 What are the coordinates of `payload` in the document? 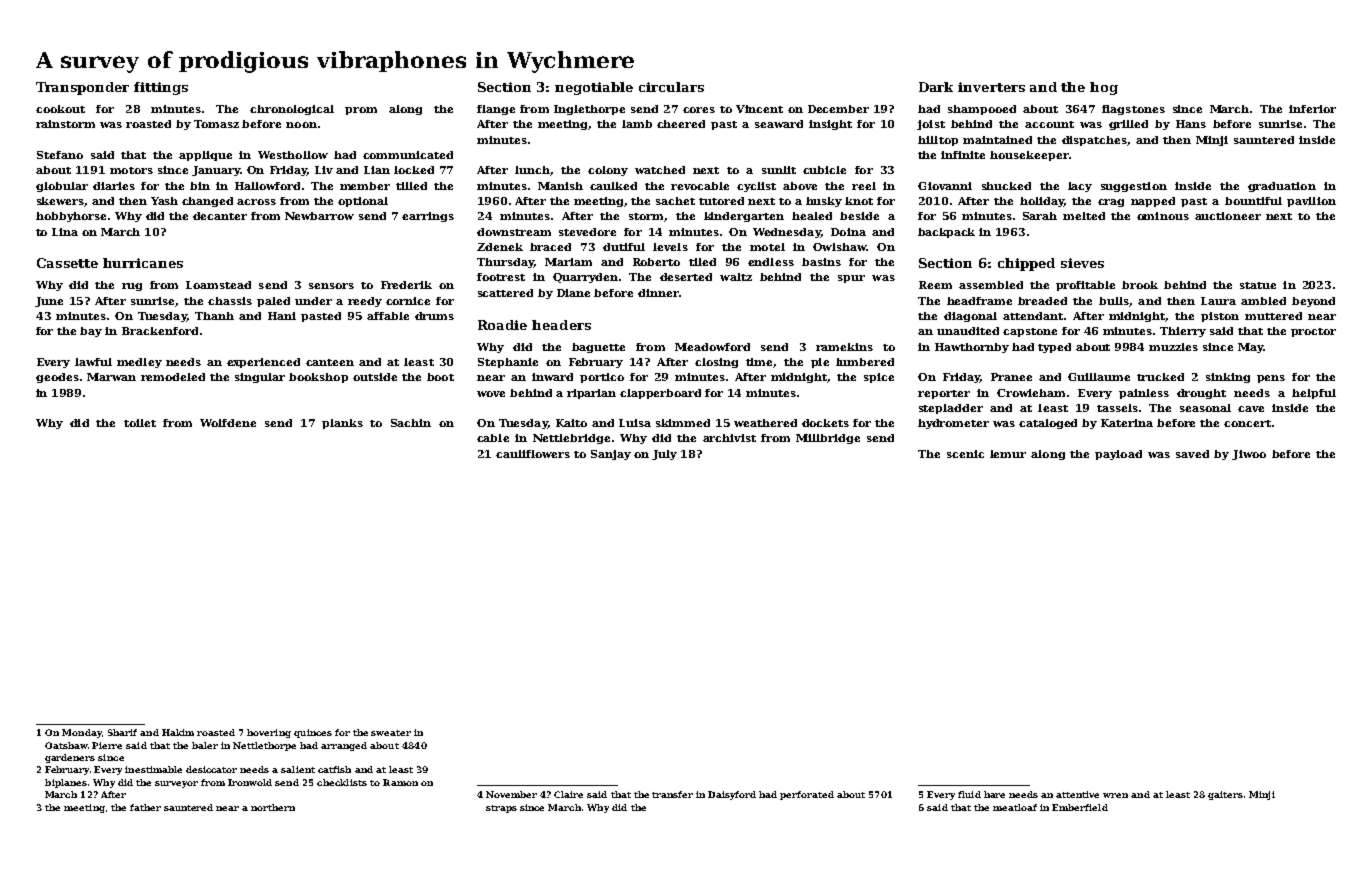 It's located at (1118, 455).
